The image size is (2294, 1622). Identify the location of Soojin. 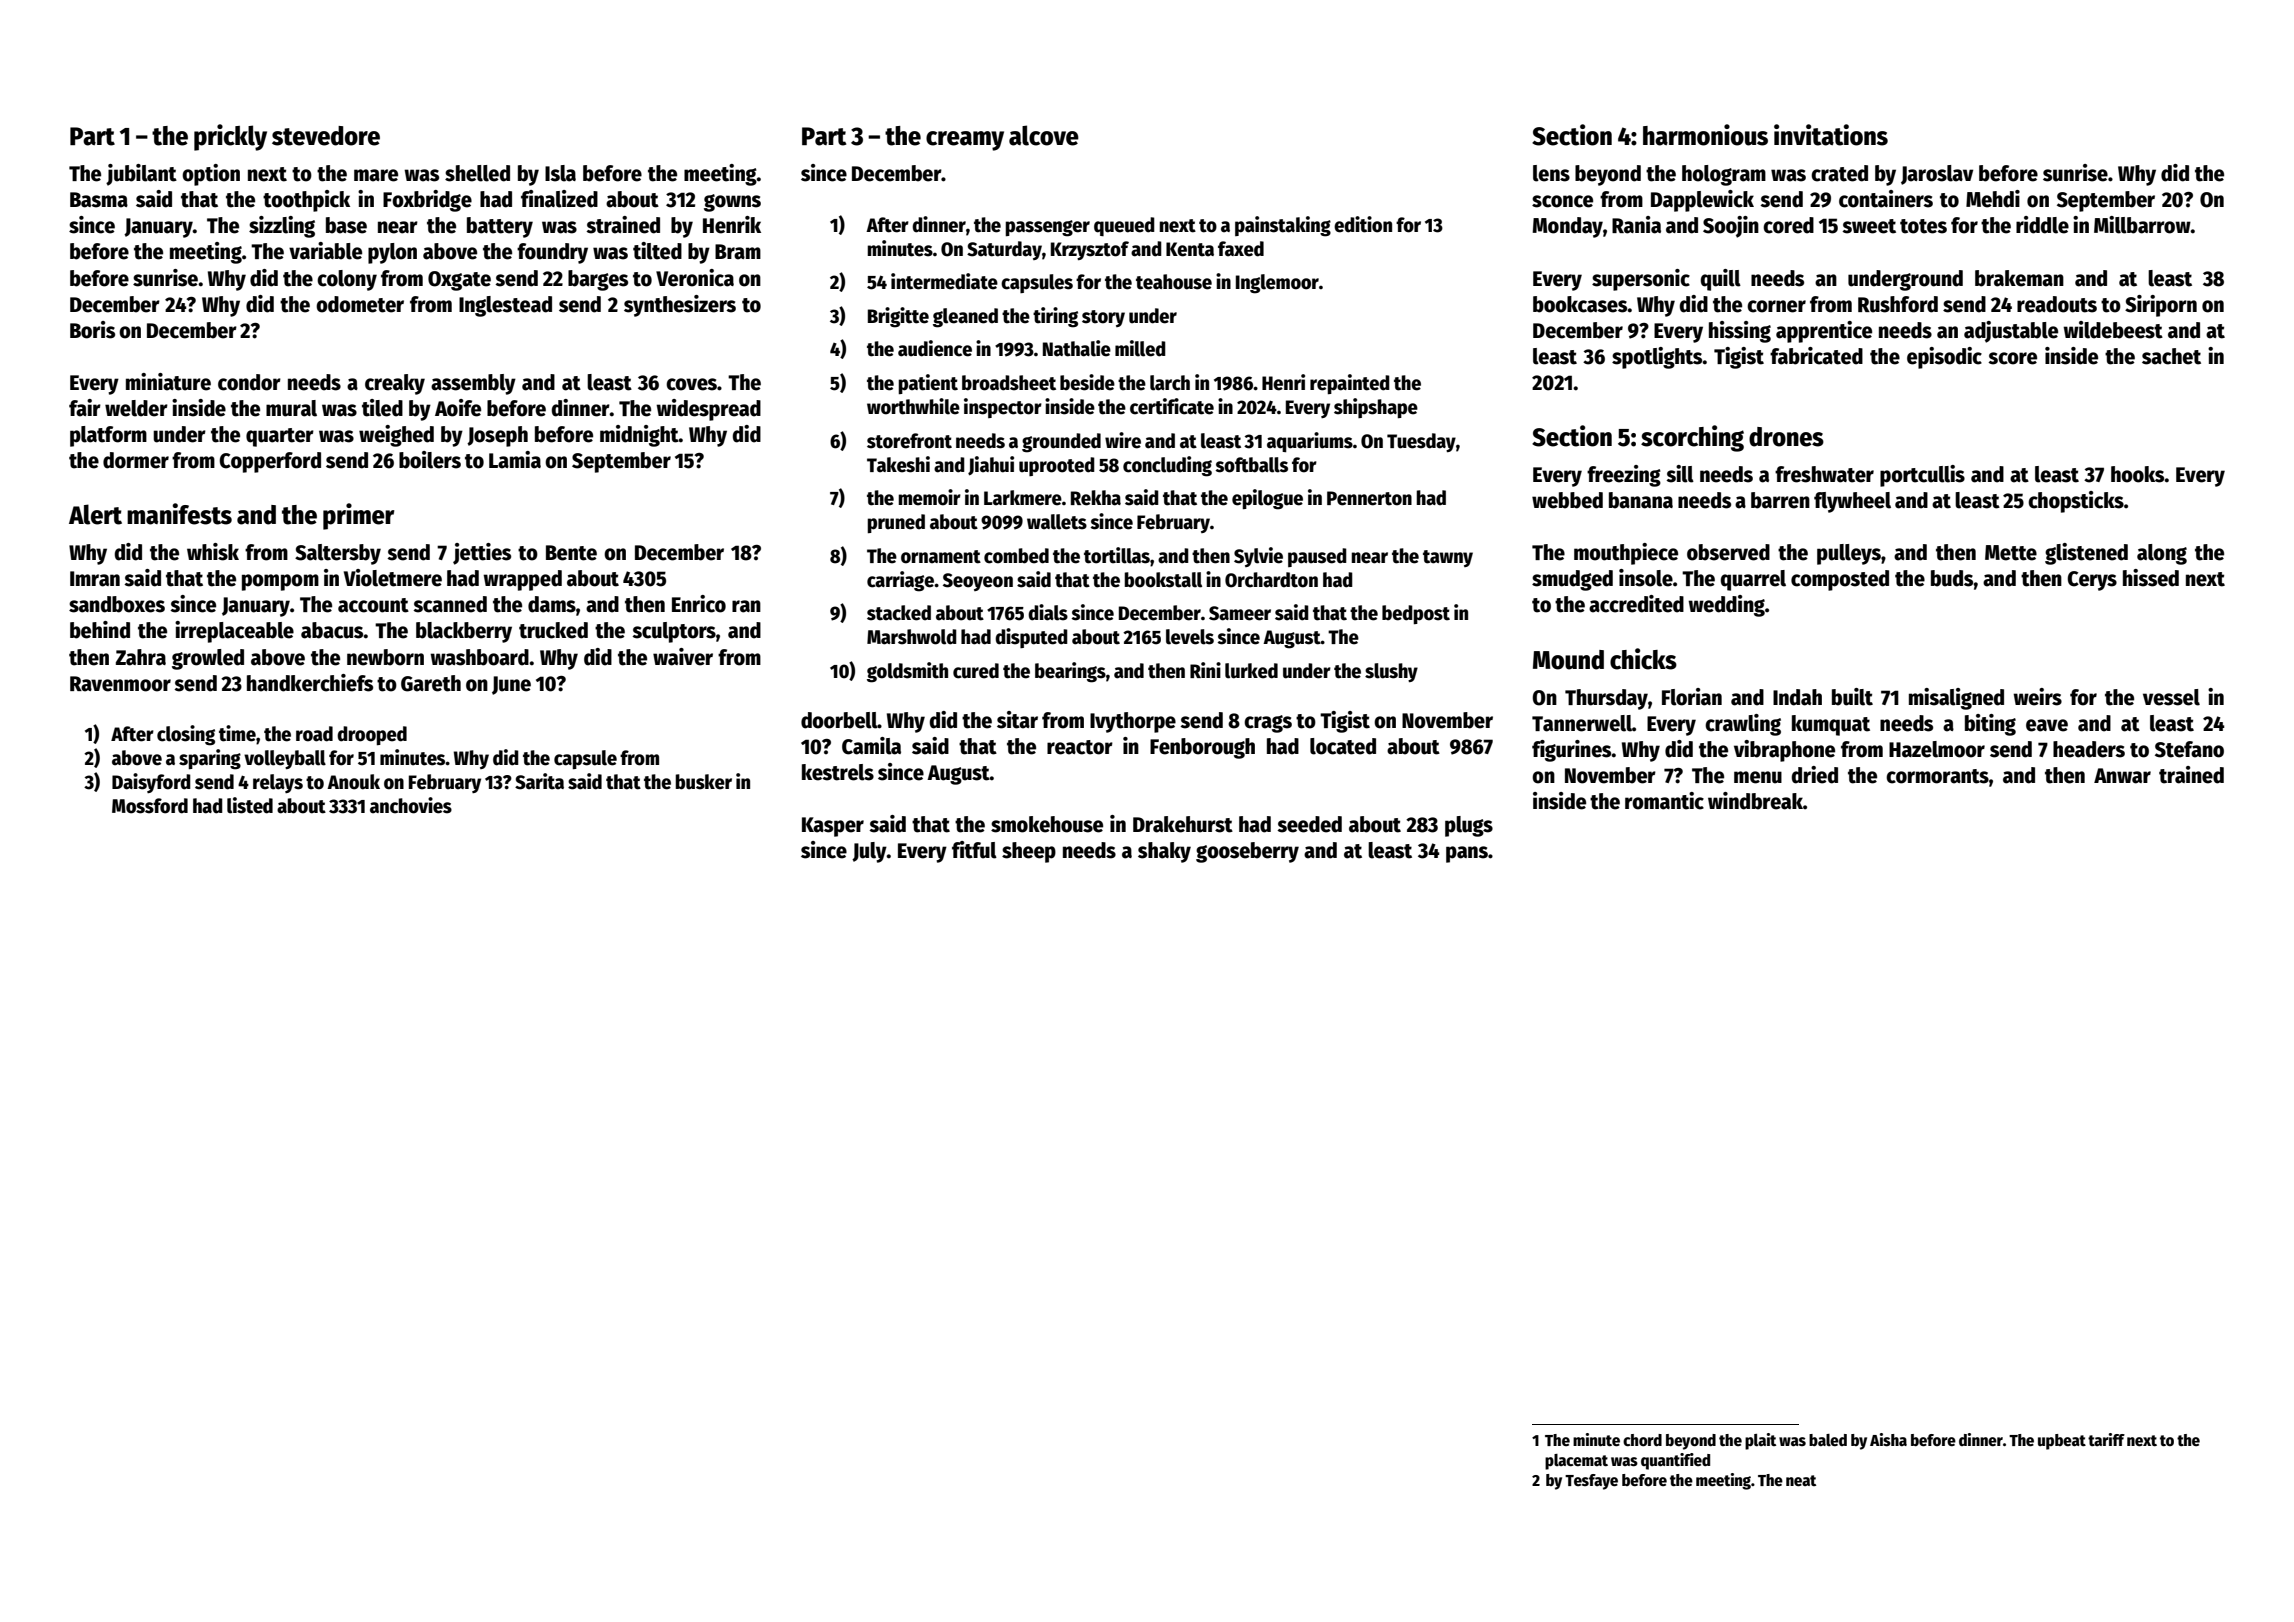
(1731, 227).
